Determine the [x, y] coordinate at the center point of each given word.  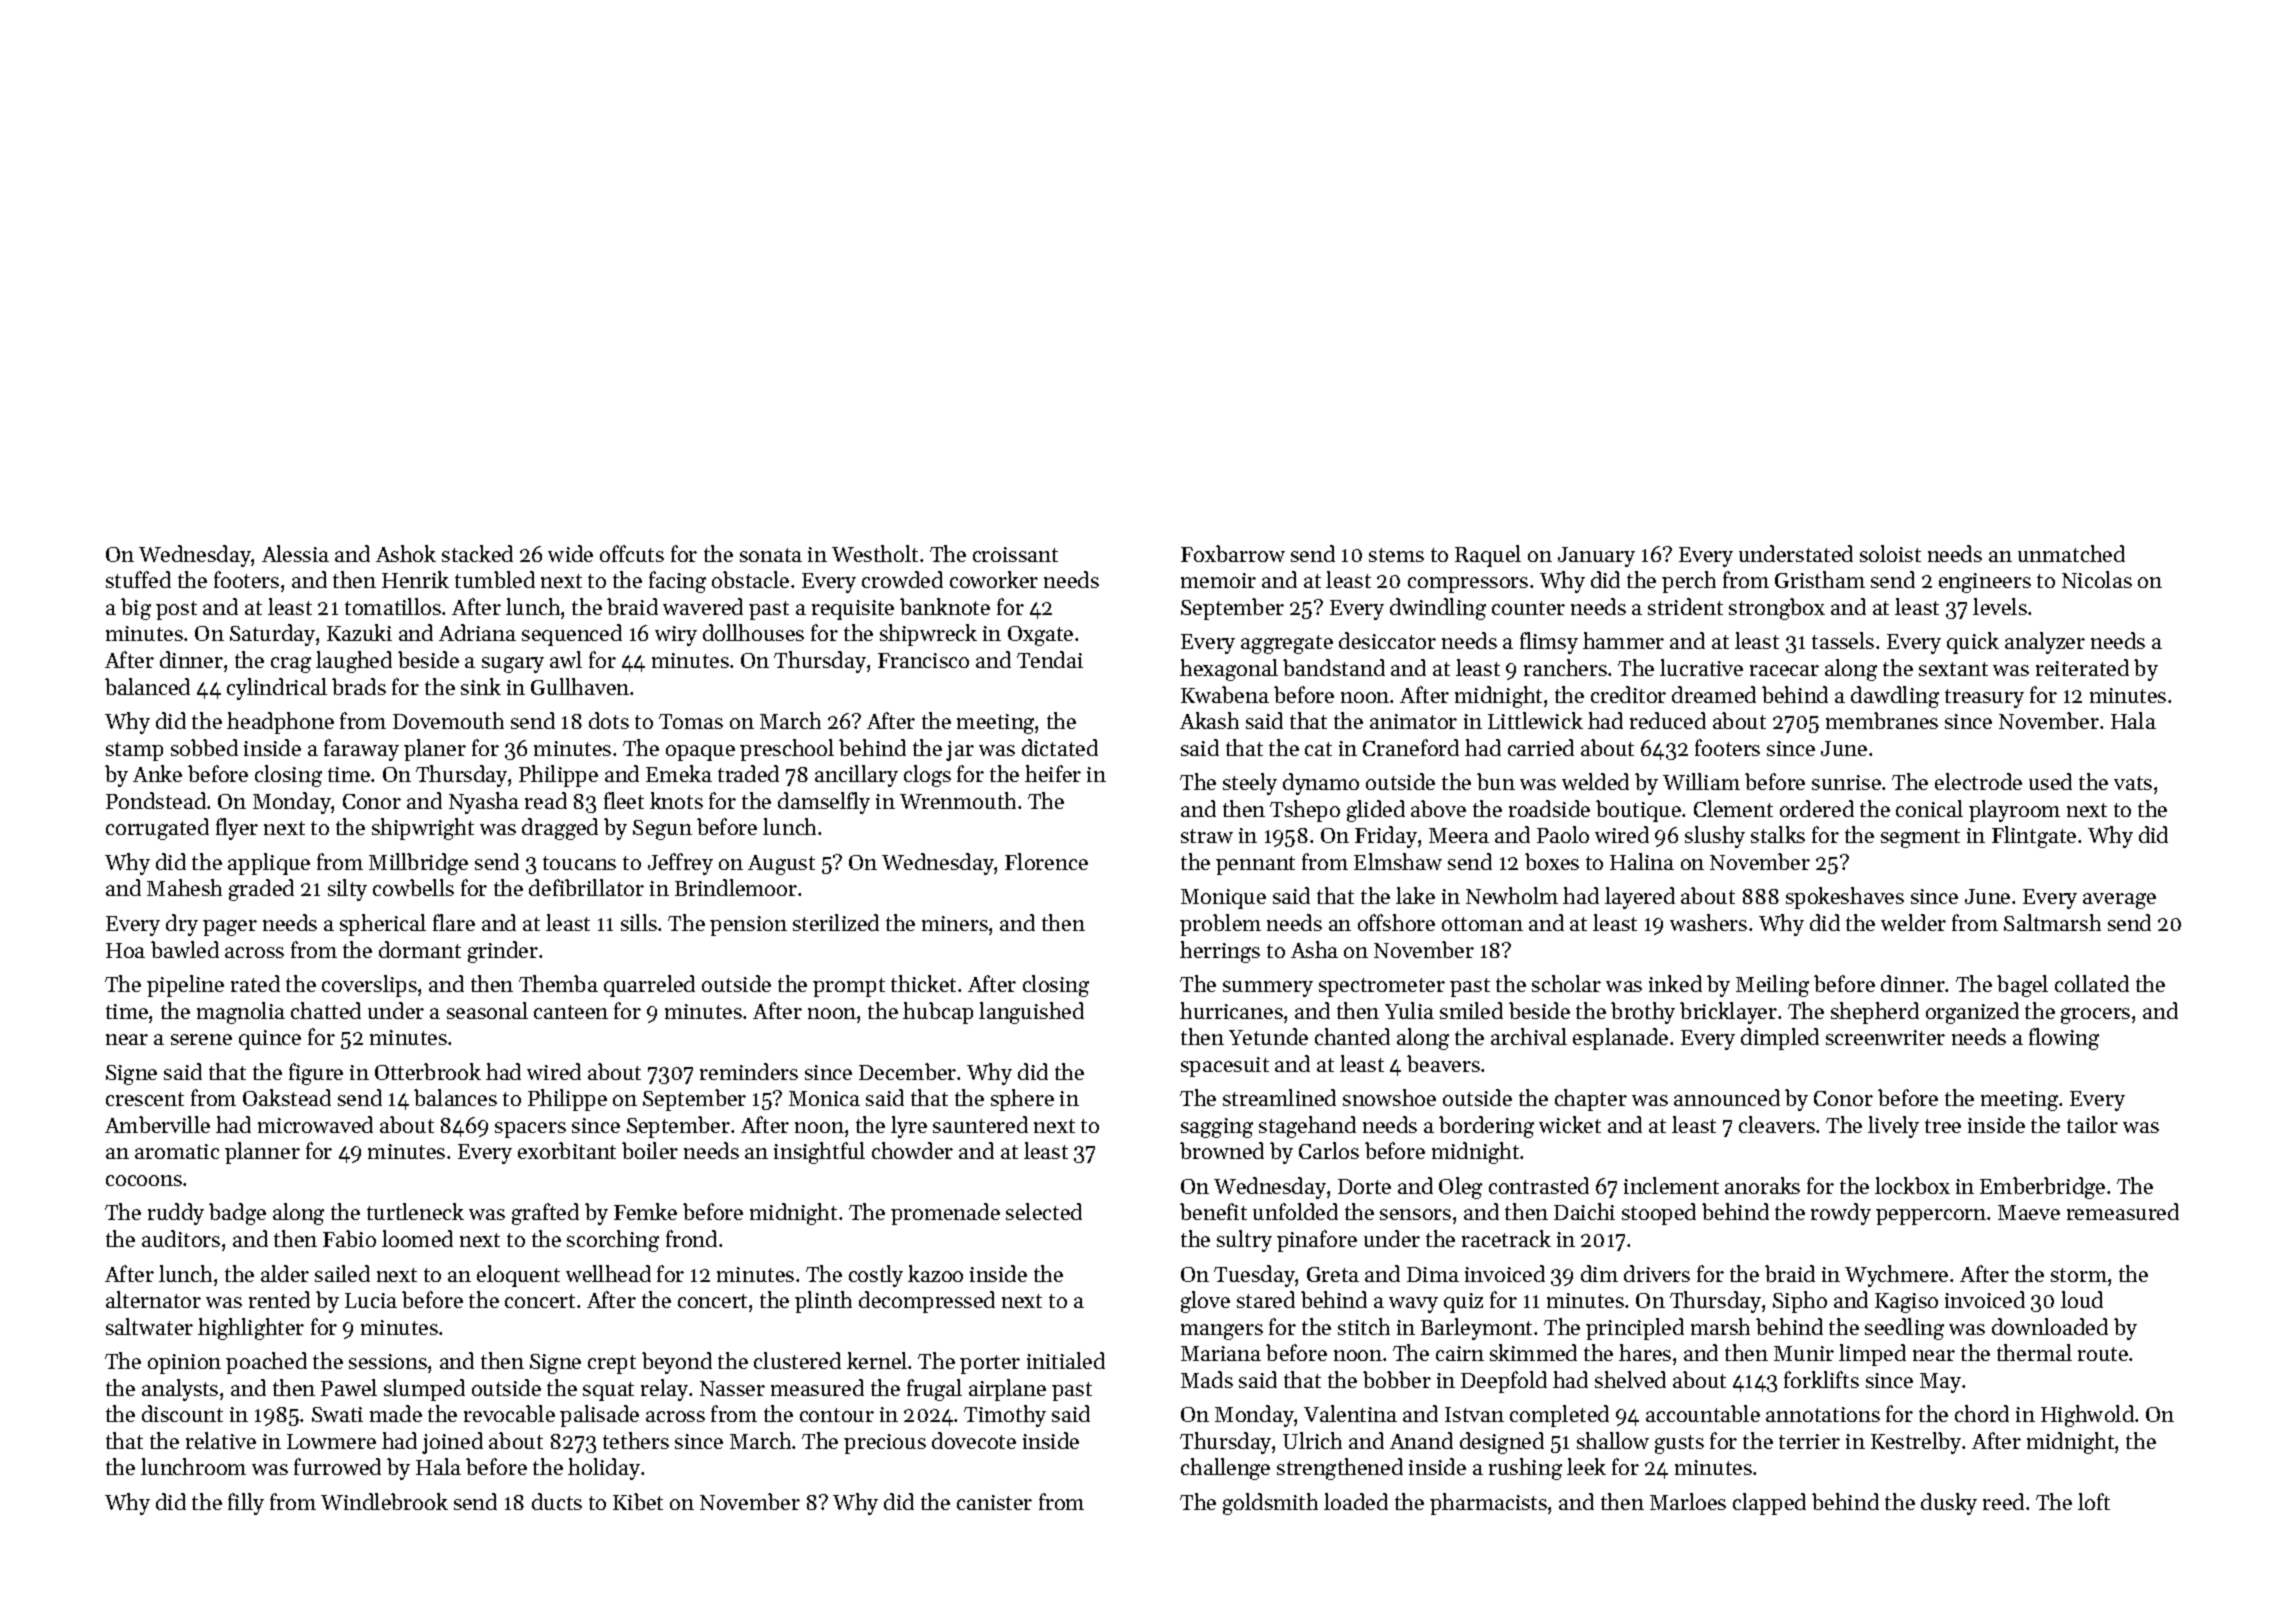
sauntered [980, 1124]
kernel [877, 1360]
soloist [1890, 553]
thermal [2034, 1352]
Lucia [371, 1300]
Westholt [875, 553]
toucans [579, 863]
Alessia [295, 553]
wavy [1413, 1305]
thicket [923, 983]
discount [182, 1413]
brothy [1643, 1013]
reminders [749, 1071]
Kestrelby [1916, 1443]
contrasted [1539, 1185]
